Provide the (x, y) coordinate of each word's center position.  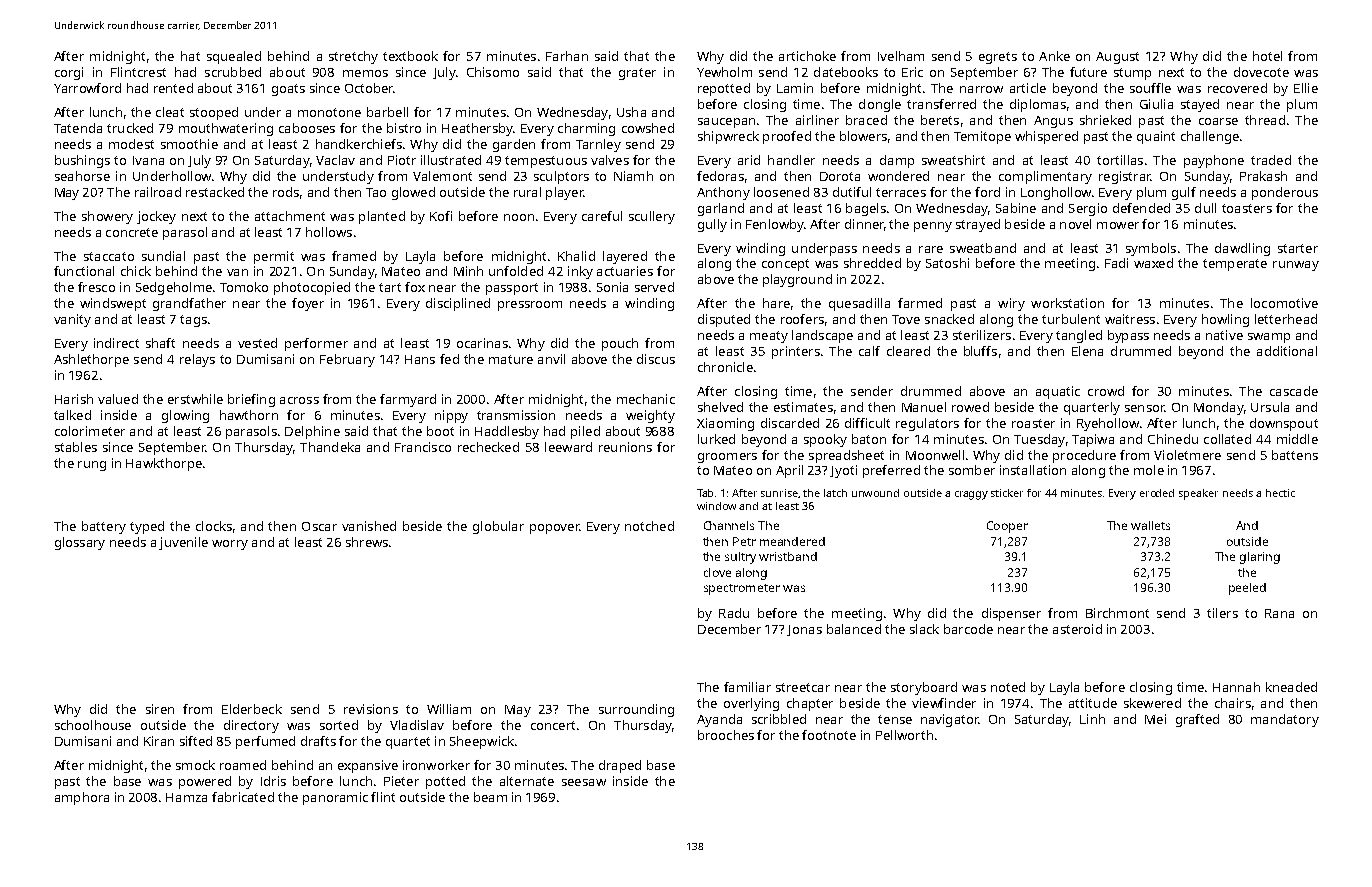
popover (554, 529)
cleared (908, 351)
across (299, 400)
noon (519, 217)
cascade (1294, 391)
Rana (1279, 613)
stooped (214, 113)
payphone (1214, 161)
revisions (371, 709)
